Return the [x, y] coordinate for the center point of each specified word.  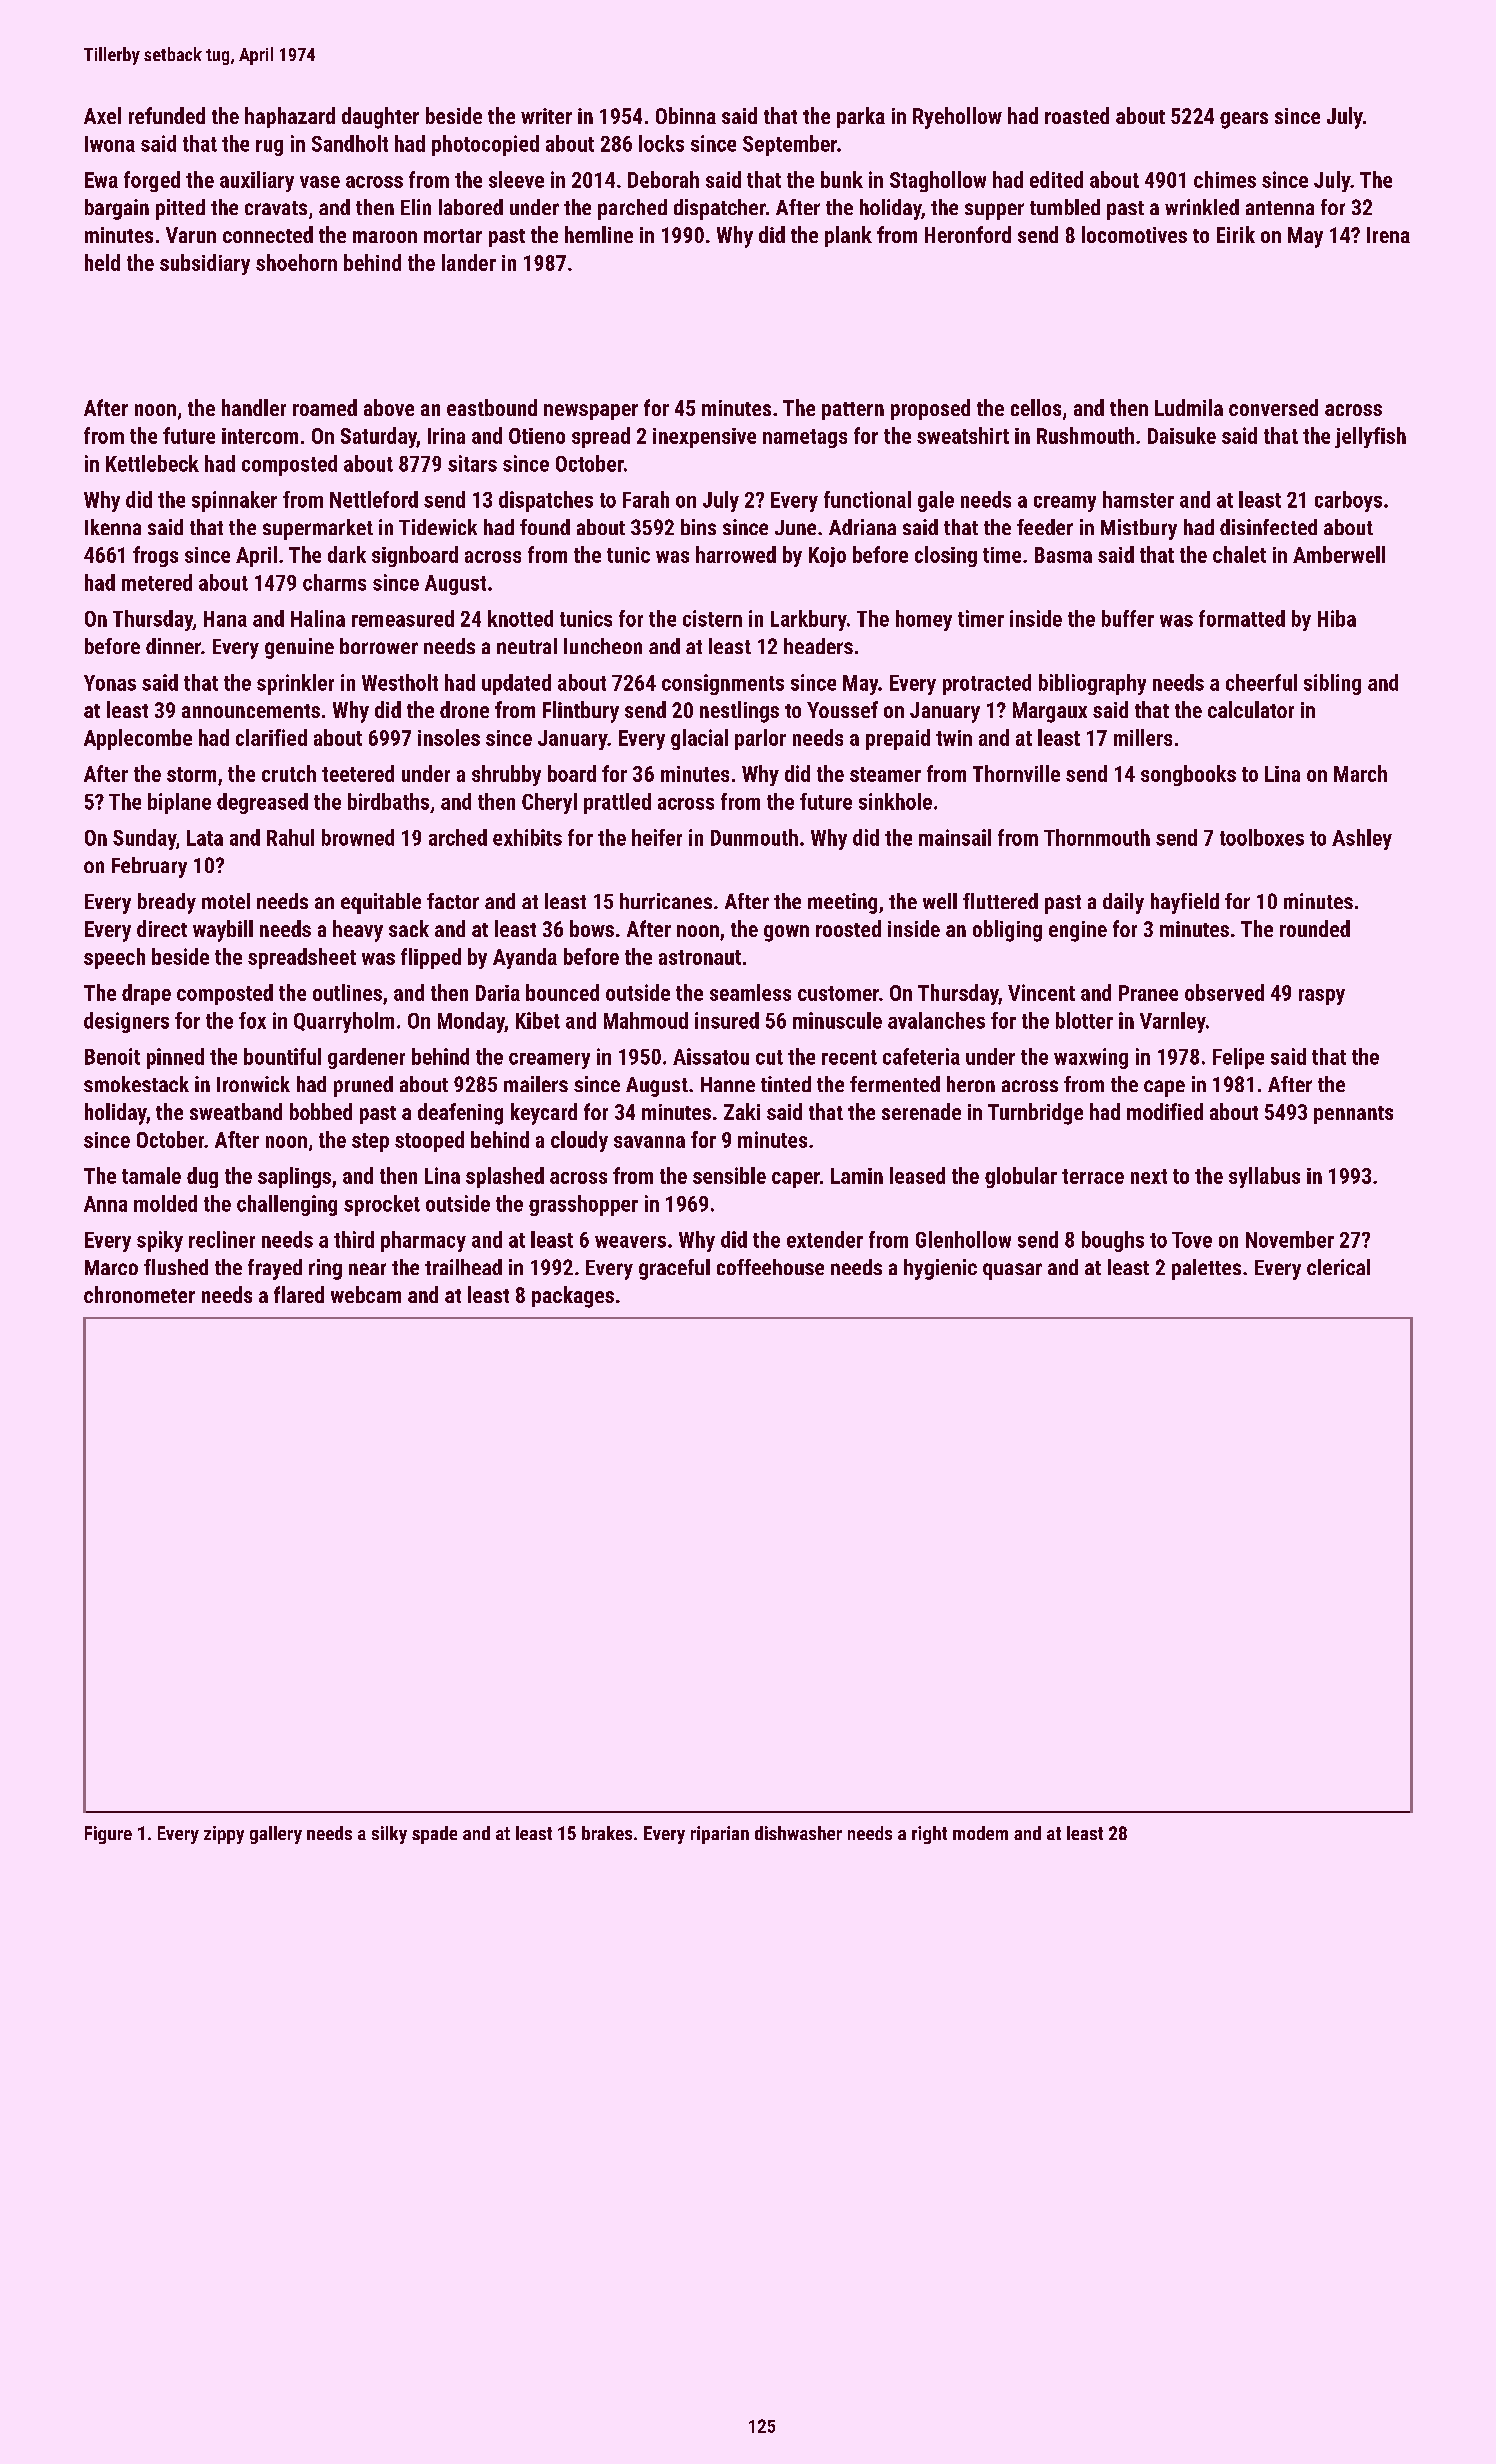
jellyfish [1370, 437]
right [929, 1835]
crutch [289, 773]
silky [389, 1835]
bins [698, 527]
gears [1244, 120]
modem [980, 1833]
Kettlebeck [152, 463]
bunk [842, 179]
